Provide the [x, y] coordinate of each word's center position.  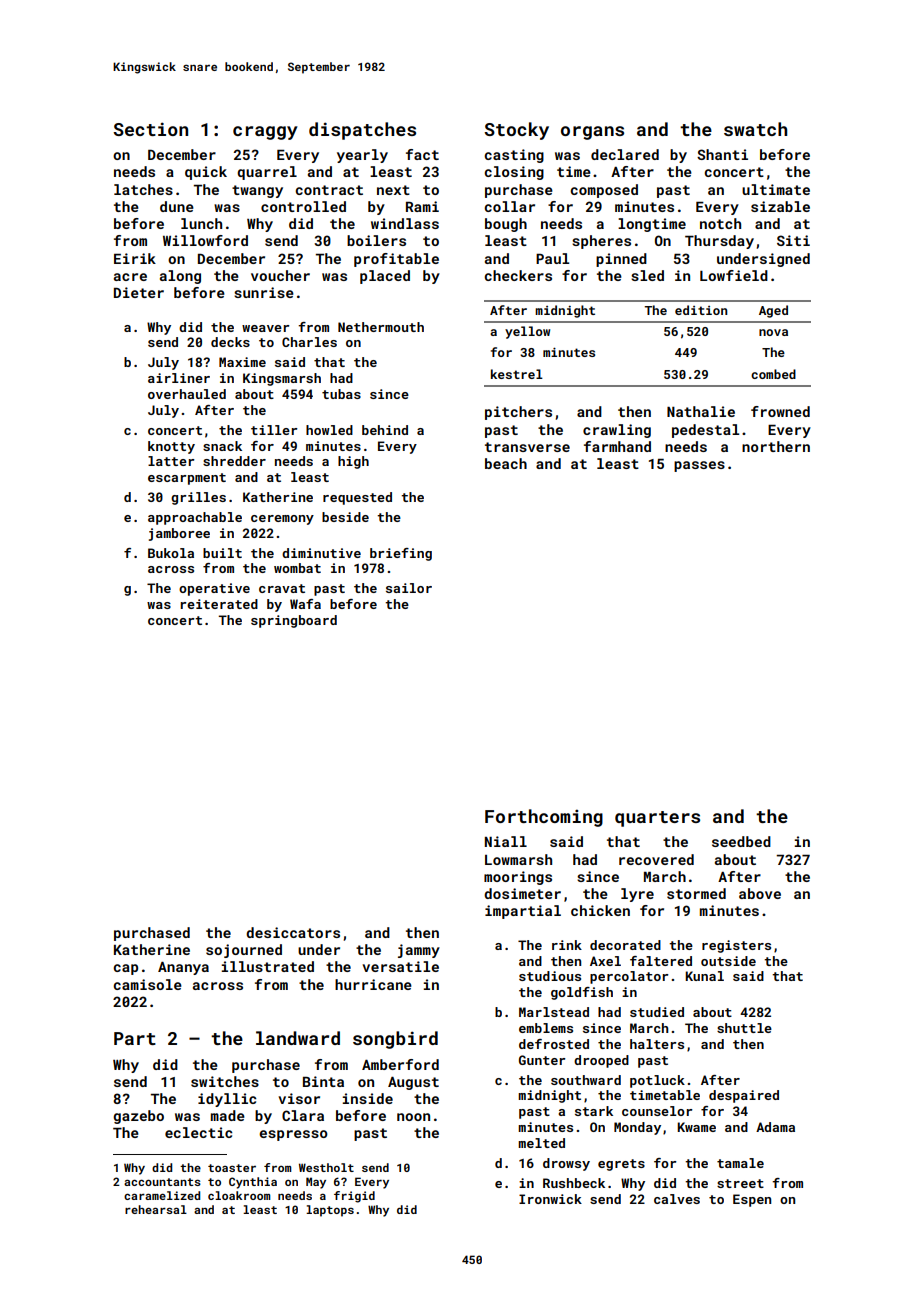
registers [736, 946]
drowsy [566, 1164]
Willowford [205, 240]
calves [677, 1199]
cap [125, 969]
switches [225, 1081]
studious [550, 976]
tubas [341, 394]
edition [701, 310]
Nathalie [701, 411]
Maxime [242, 362]
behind [385, 430]
